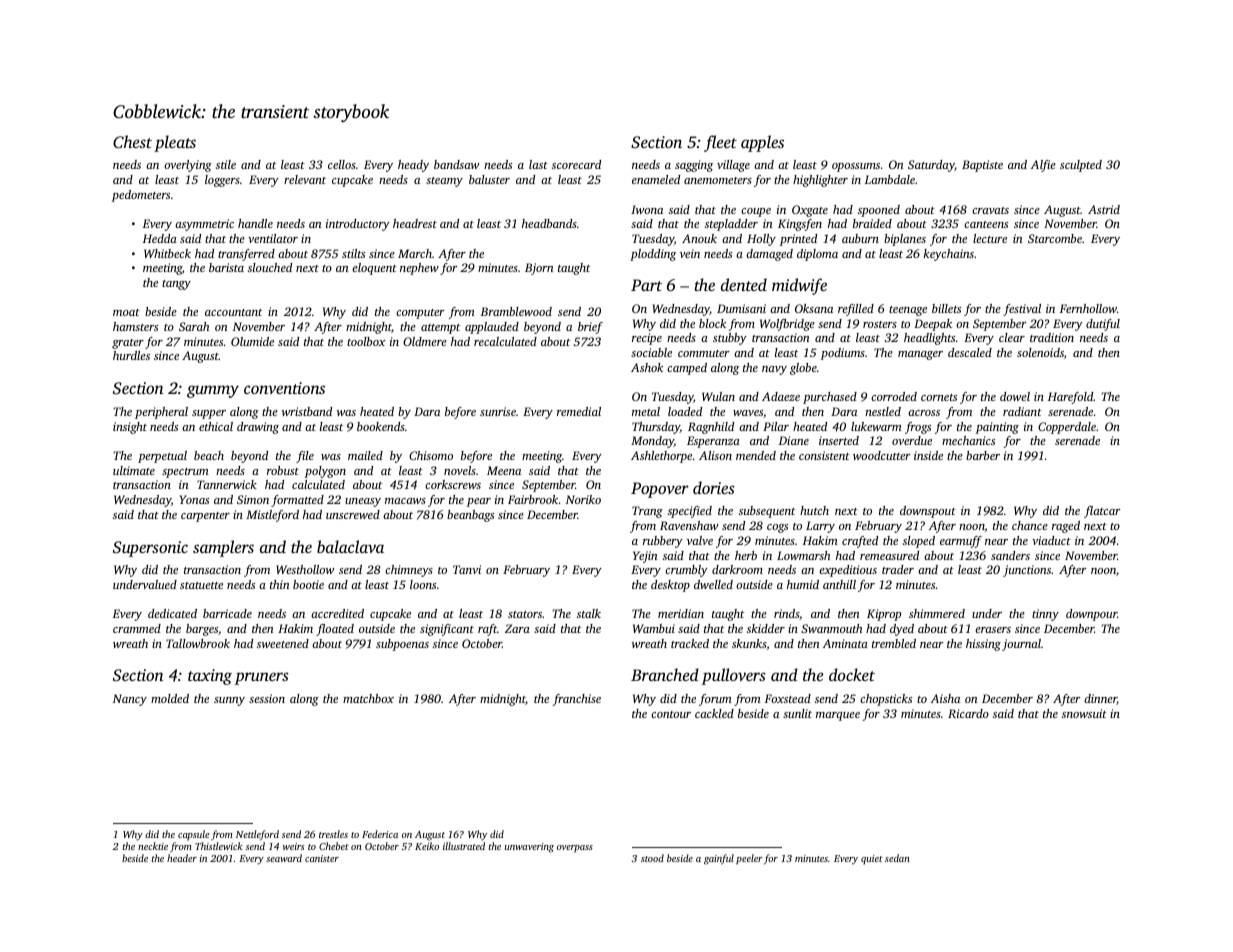 This image has height=952, width=1233. What do you see at coordinates (297, 501) in the image?
I see `formatted` at bounding box center [297, 501].
